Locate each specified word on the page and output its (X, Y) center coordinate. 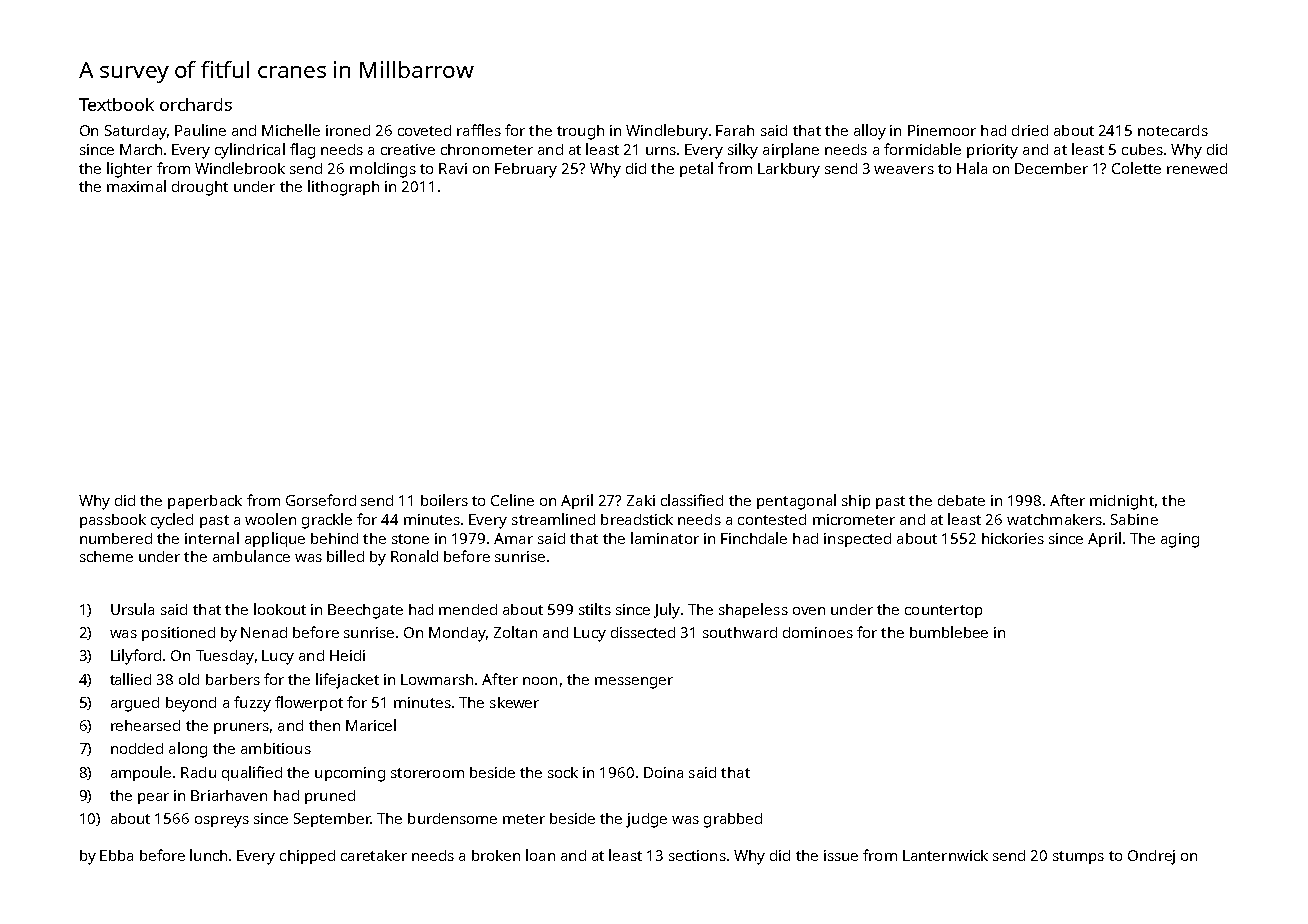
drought (200, 188)
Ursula (132, 609)
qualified (252, 773)
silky (743, 151)
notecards (1173, 130)
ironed (348, 130)
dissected (643, 632)
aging (1180, 540)
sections (697, 855)
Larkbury (789, 170)
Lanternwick (945, 855)
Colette (1136, 168)
